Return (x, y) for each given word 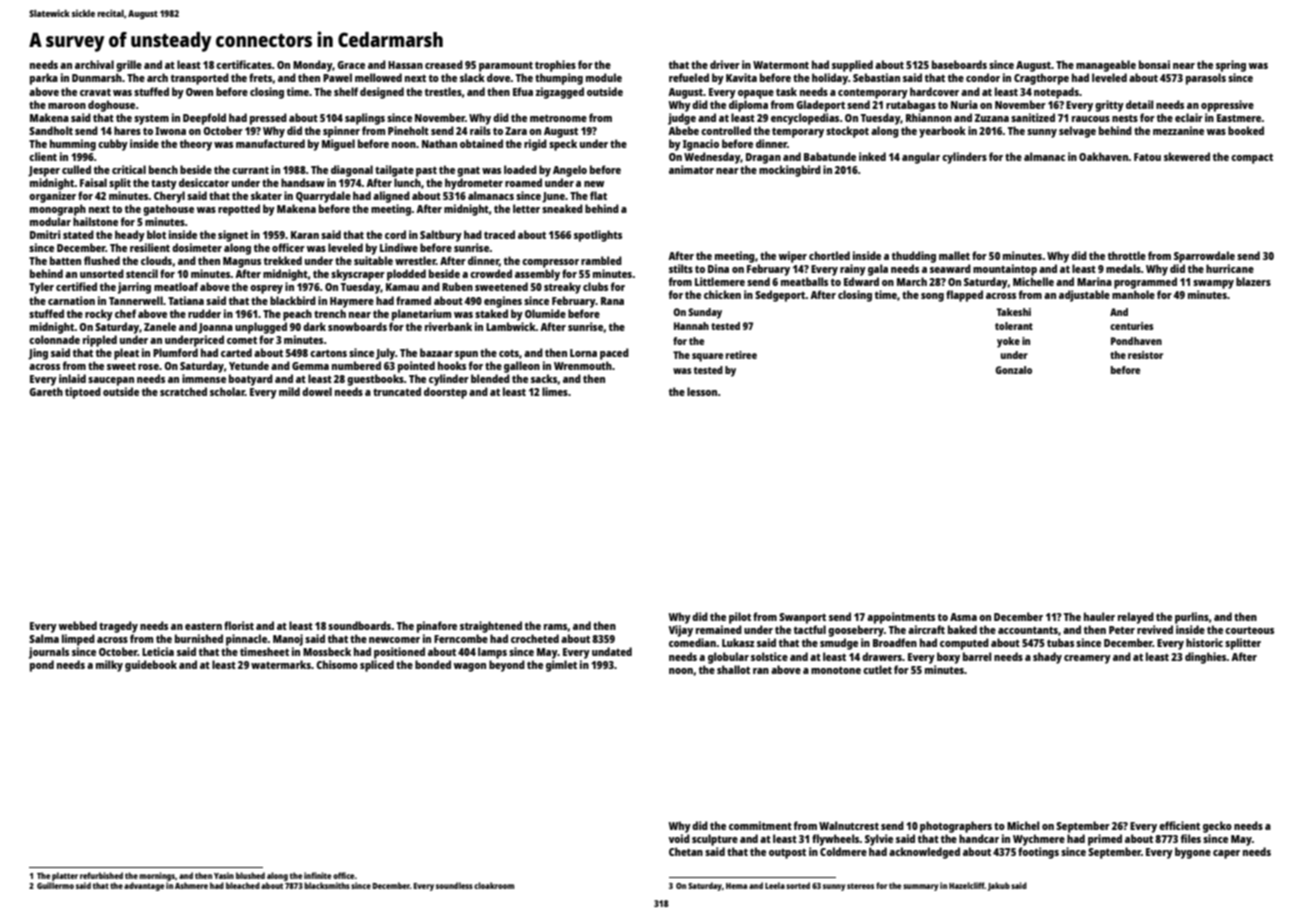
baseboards (959, 64)
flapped (964, 296)
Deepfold (204, 119)
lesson (702, 391)
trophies (555, 66)
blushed (250, 875)
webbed (78, 625)
